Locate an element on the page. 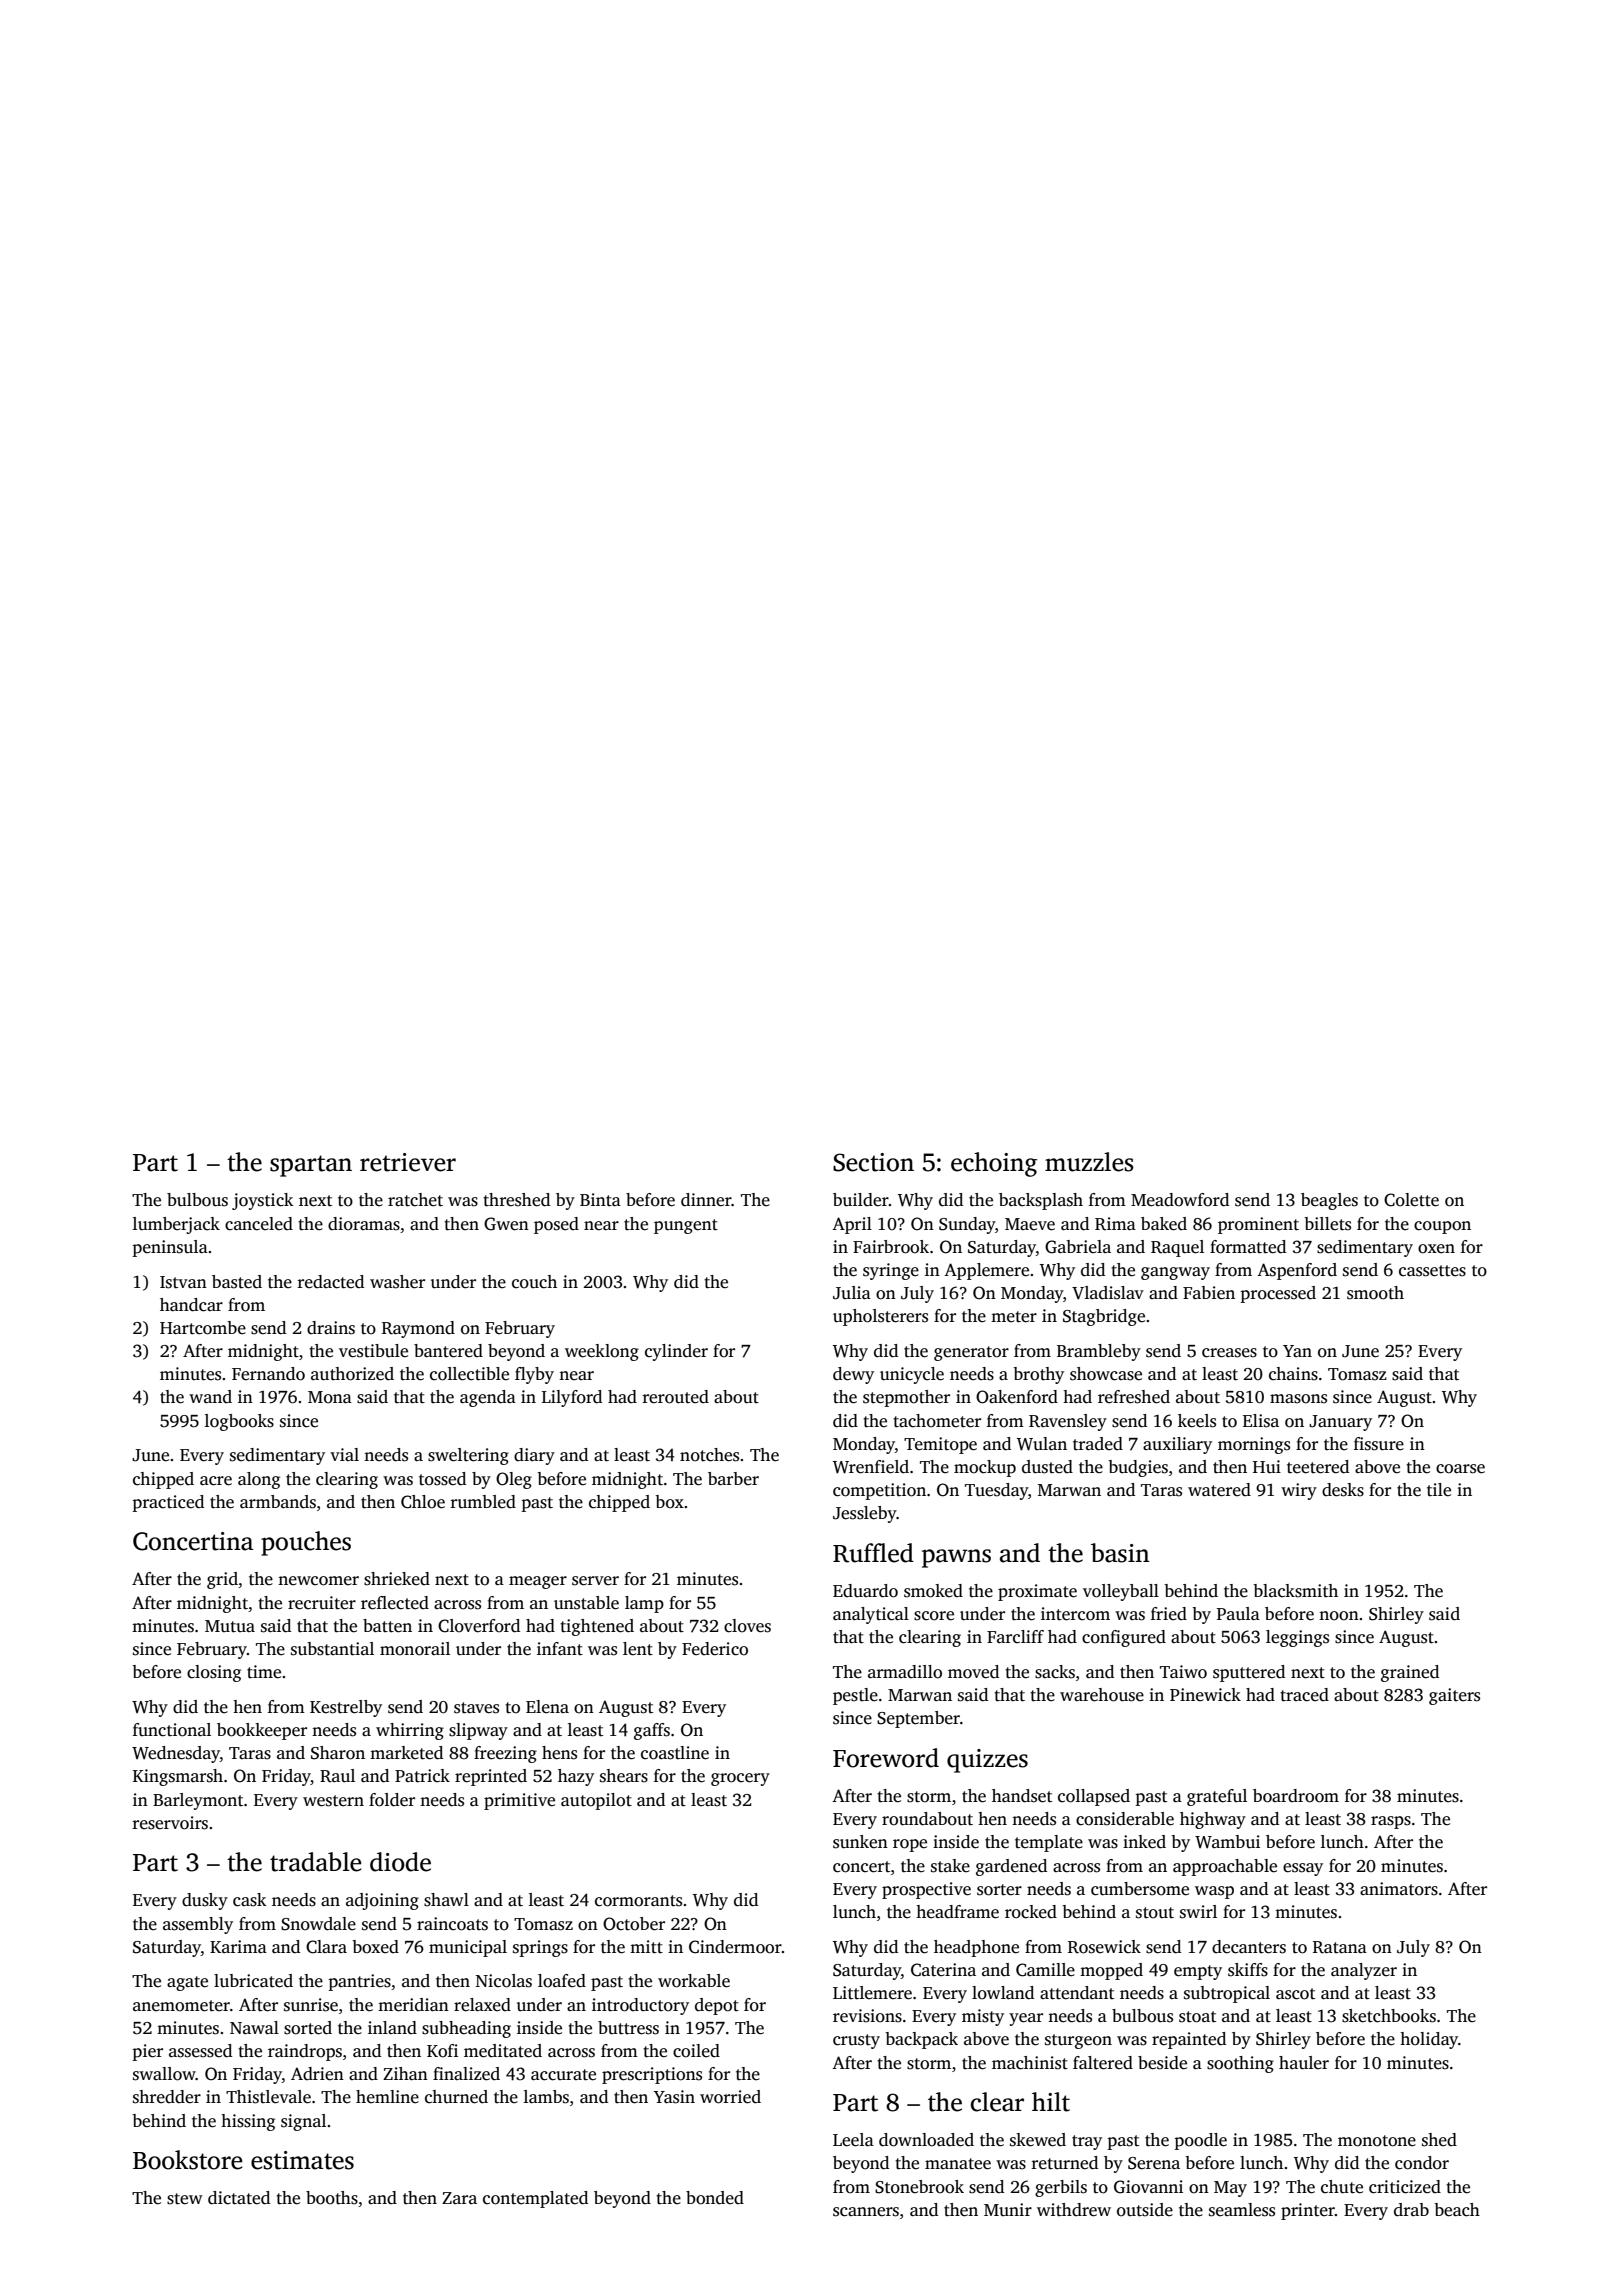 Image resolution: width=1620 pixels, height=2292 pixels. formatted is located at coordinates (1248, 1247).
